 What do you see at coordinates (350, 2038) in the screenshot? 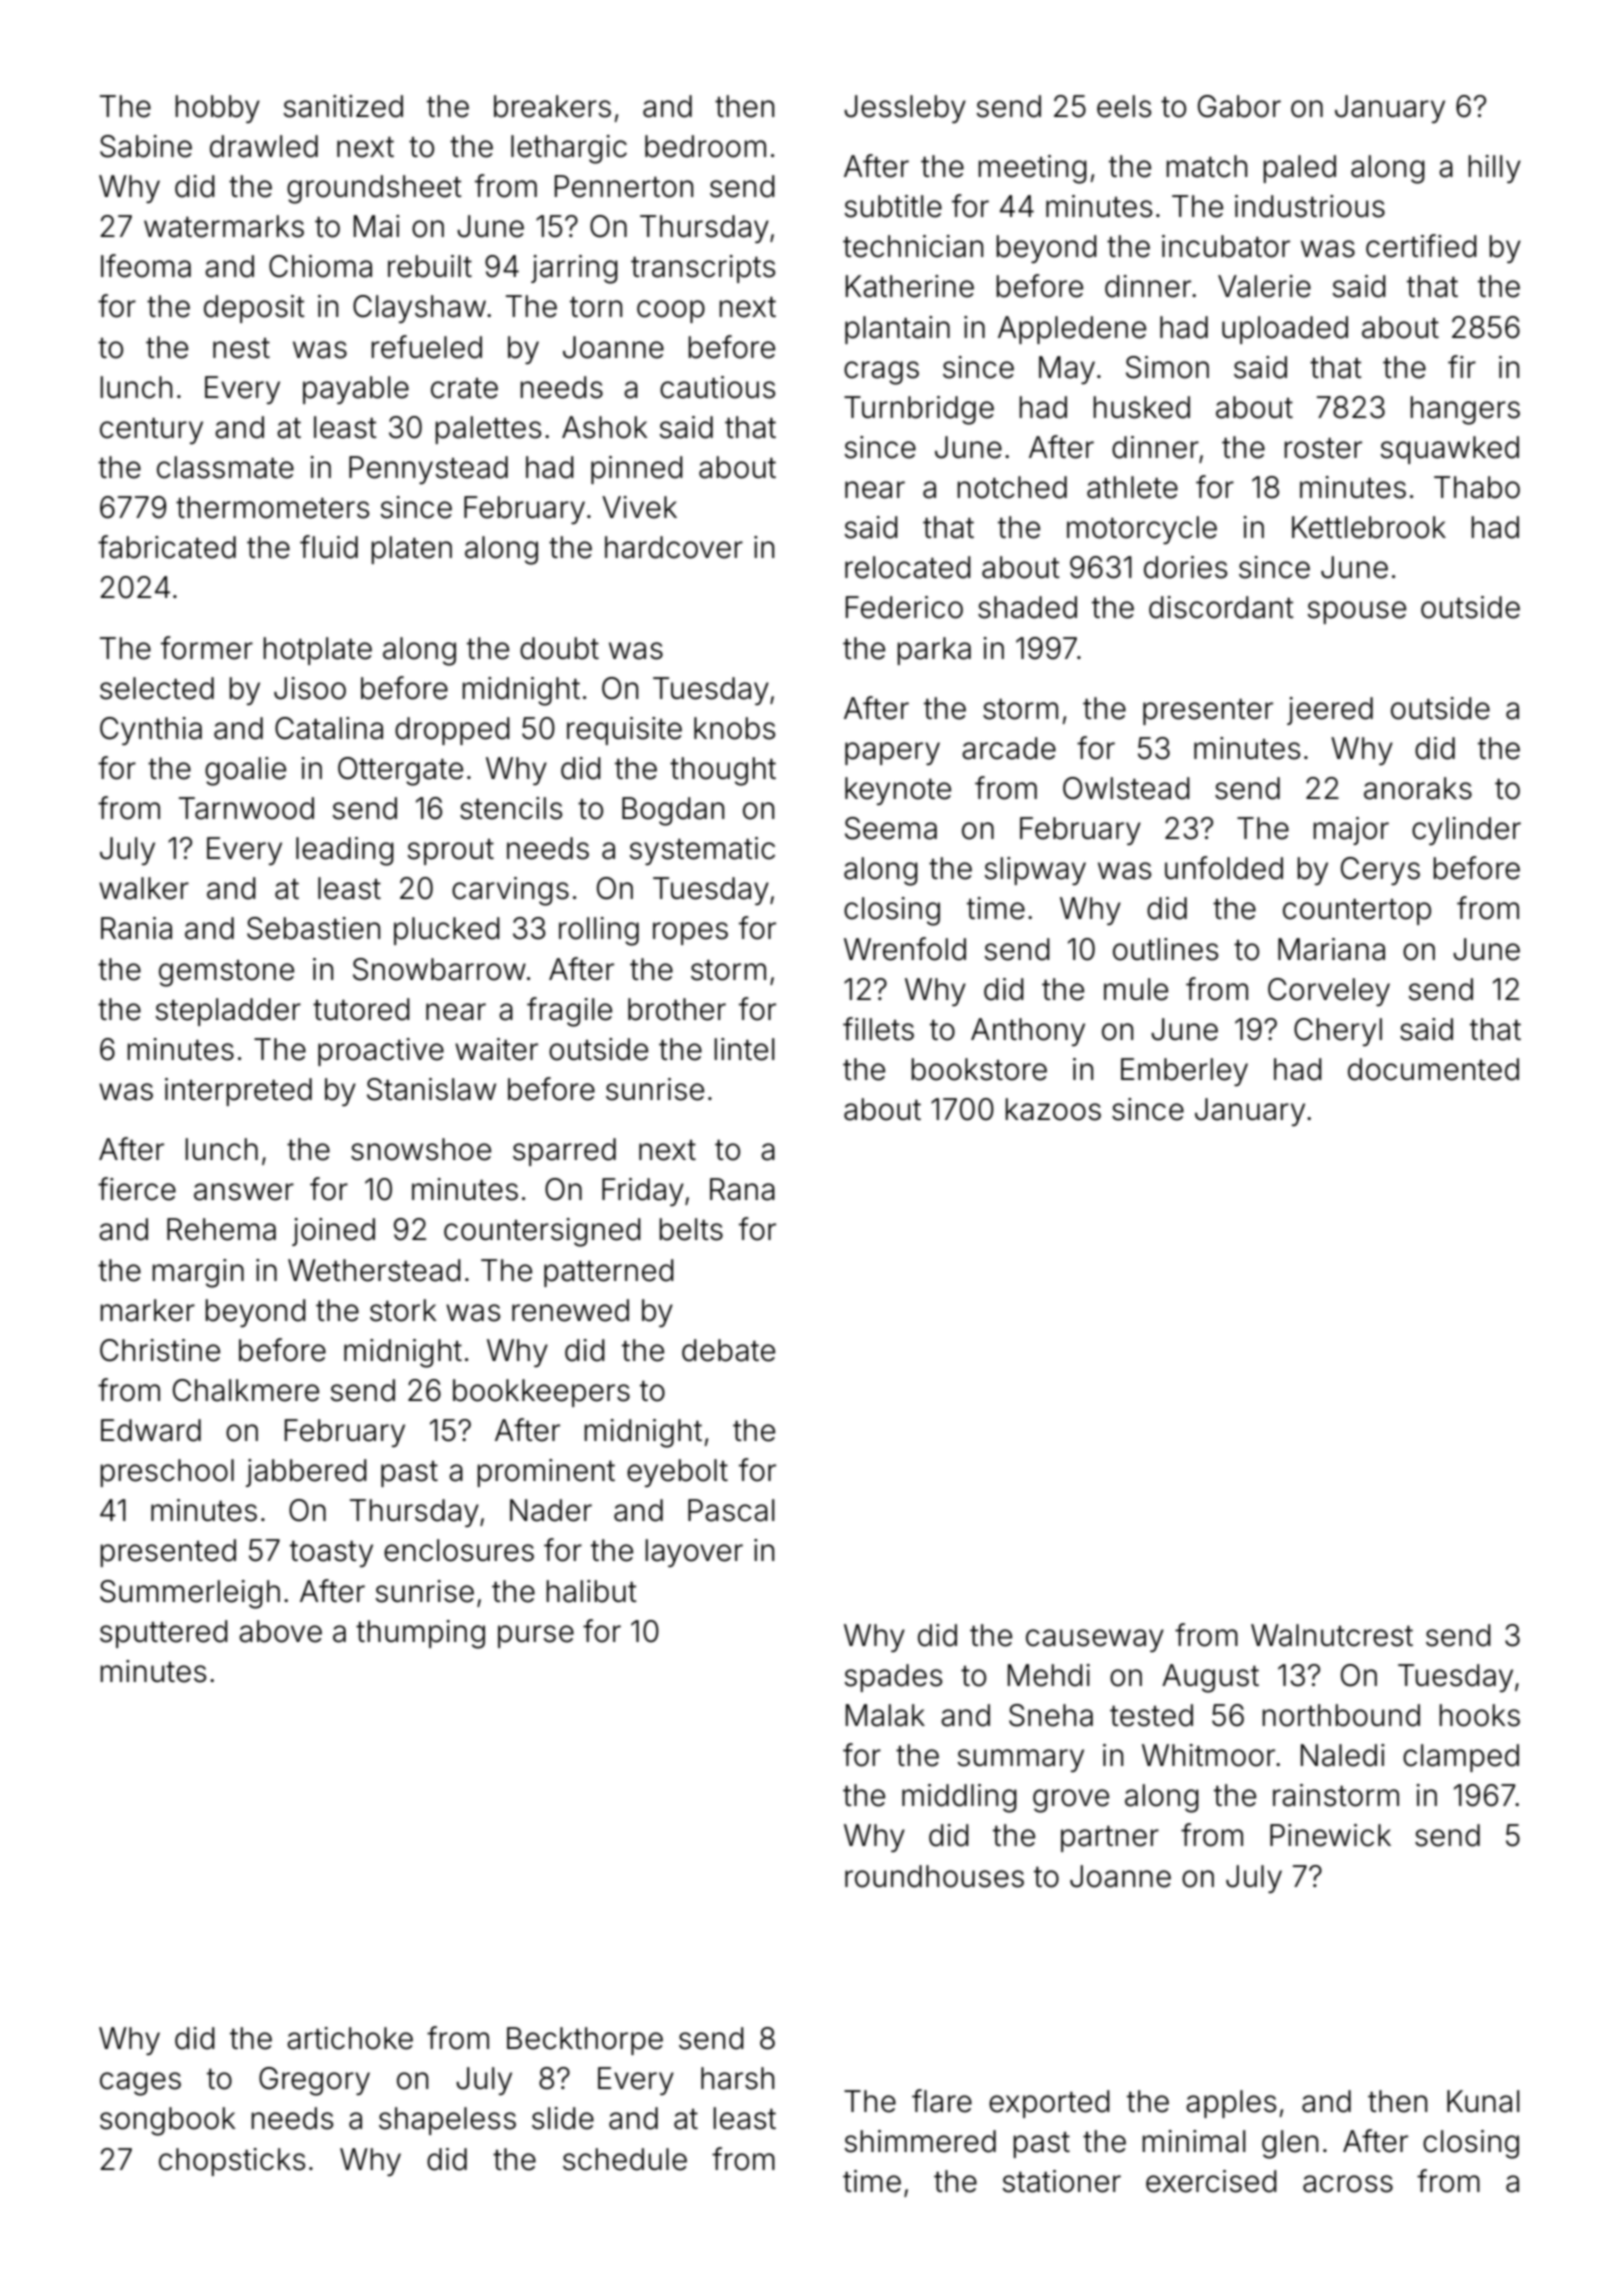
I see `artichoke` at bounding box center [350, 2038].
